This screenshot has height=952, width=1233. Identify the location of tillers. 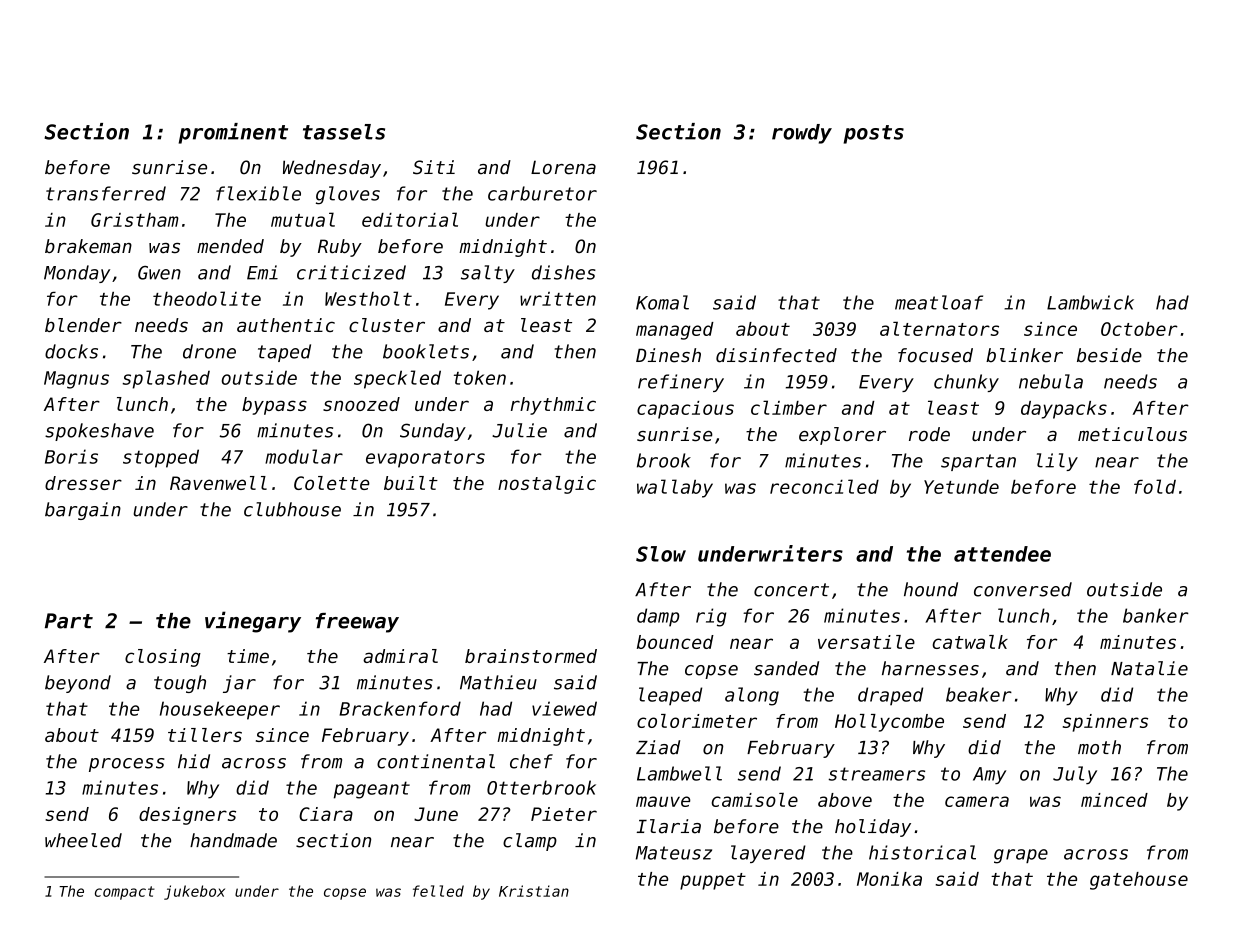
(205, 735).
